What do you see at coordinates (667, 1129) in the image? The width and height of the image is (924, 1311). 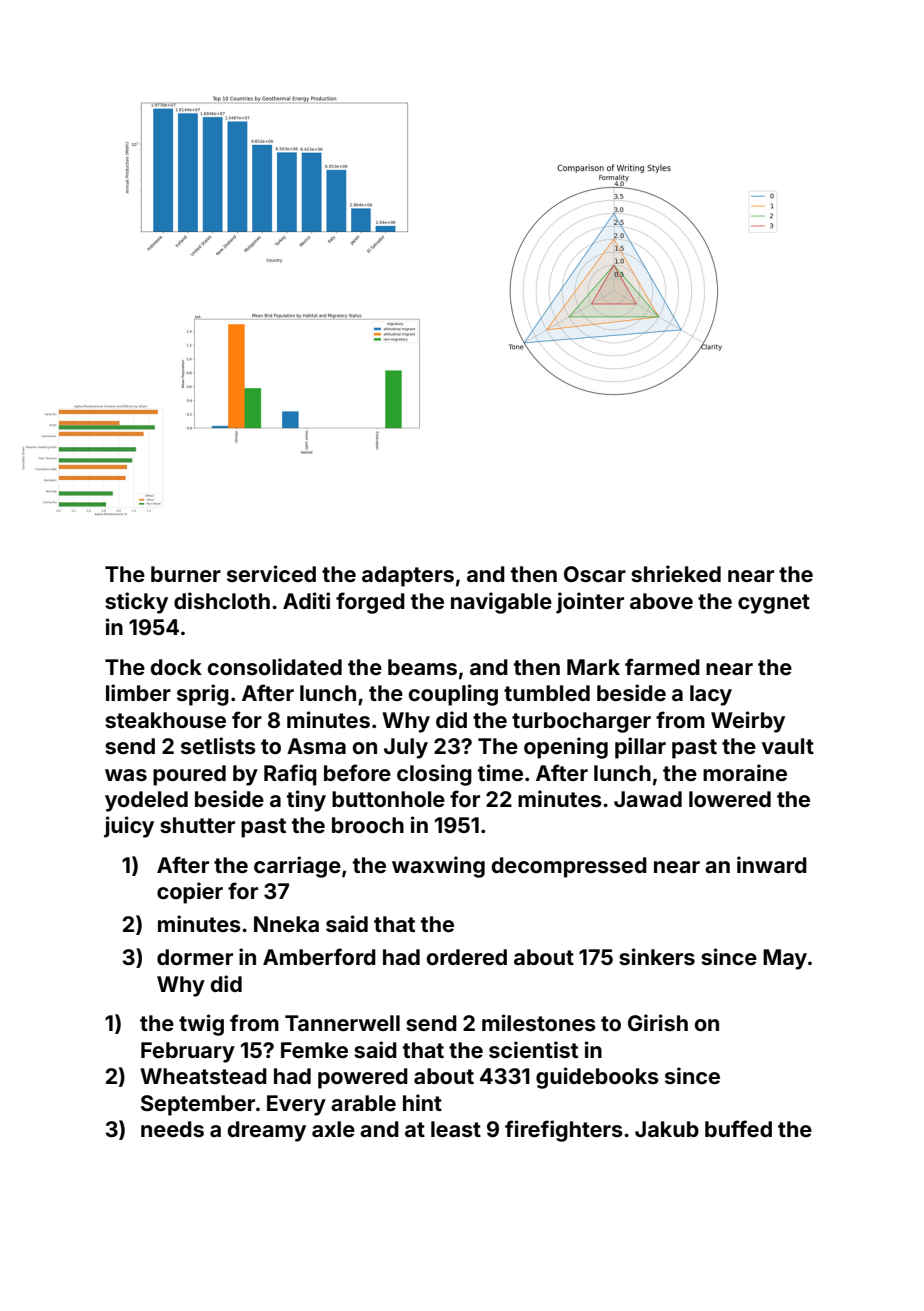 I see `Jakub` at bounding box center [667, 1129].
